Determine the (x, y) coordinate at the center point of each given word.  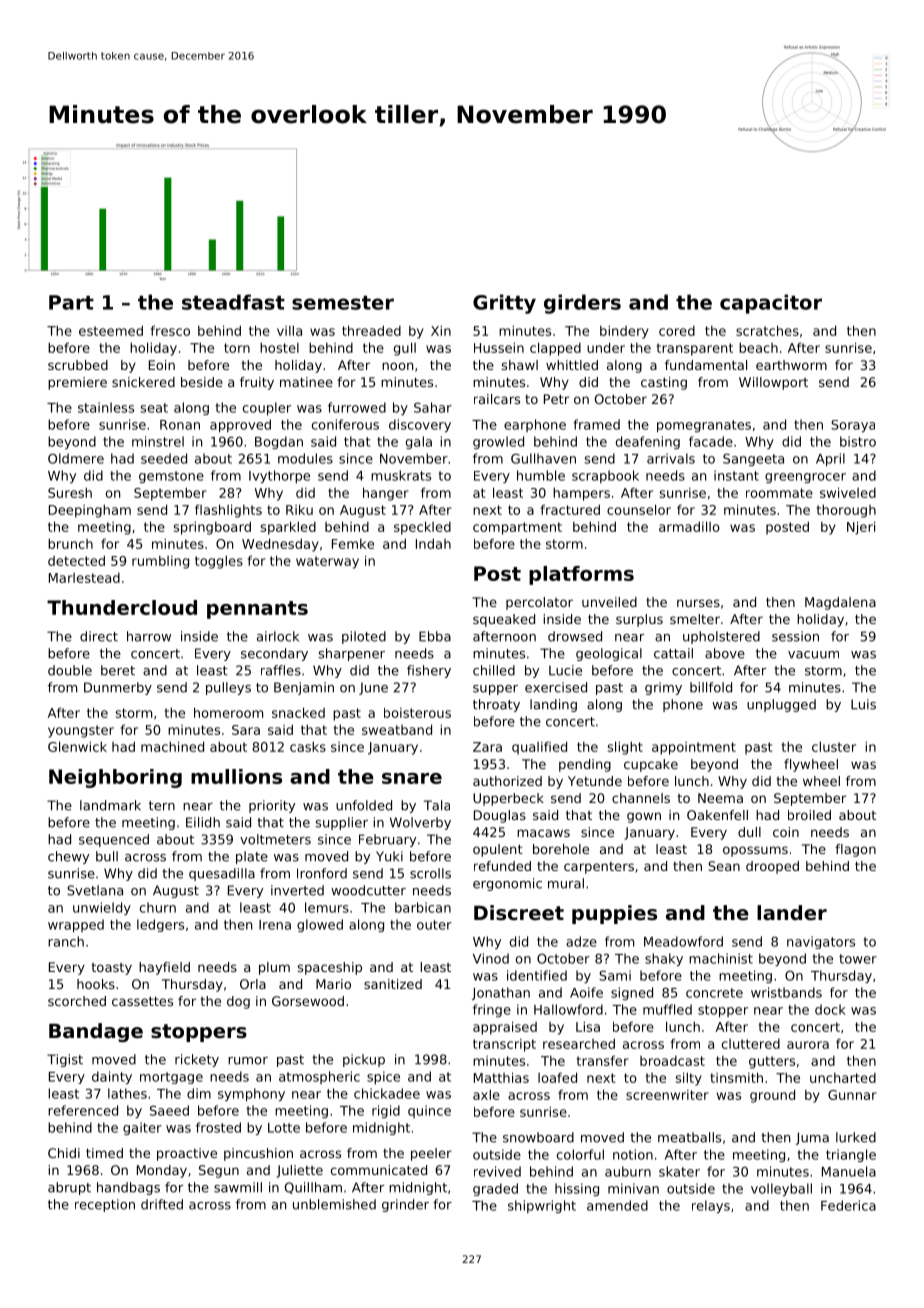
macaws (543, 833)
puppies (614, 914)
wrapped (76, 926)
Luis (863, 704)
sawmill (238, 1187)
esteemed (111, 330)
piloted (364, 637)
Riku (299, 509)
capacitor (771, 304)
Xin (441, 330)
